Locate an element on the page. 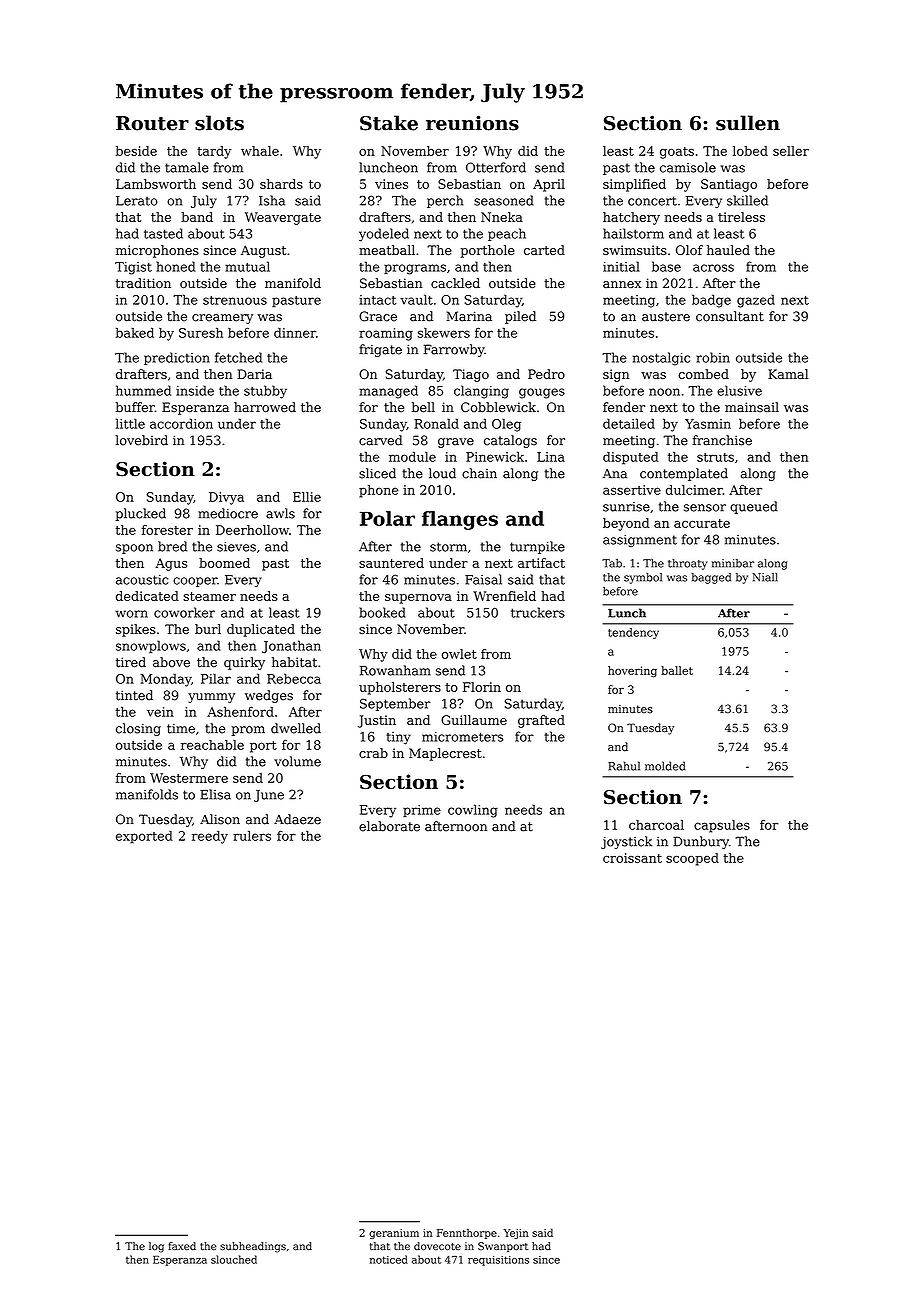 Image resolution: width=924 pixels, height=1308 pixels. subheadings is located at coordinates (253, 1247).
